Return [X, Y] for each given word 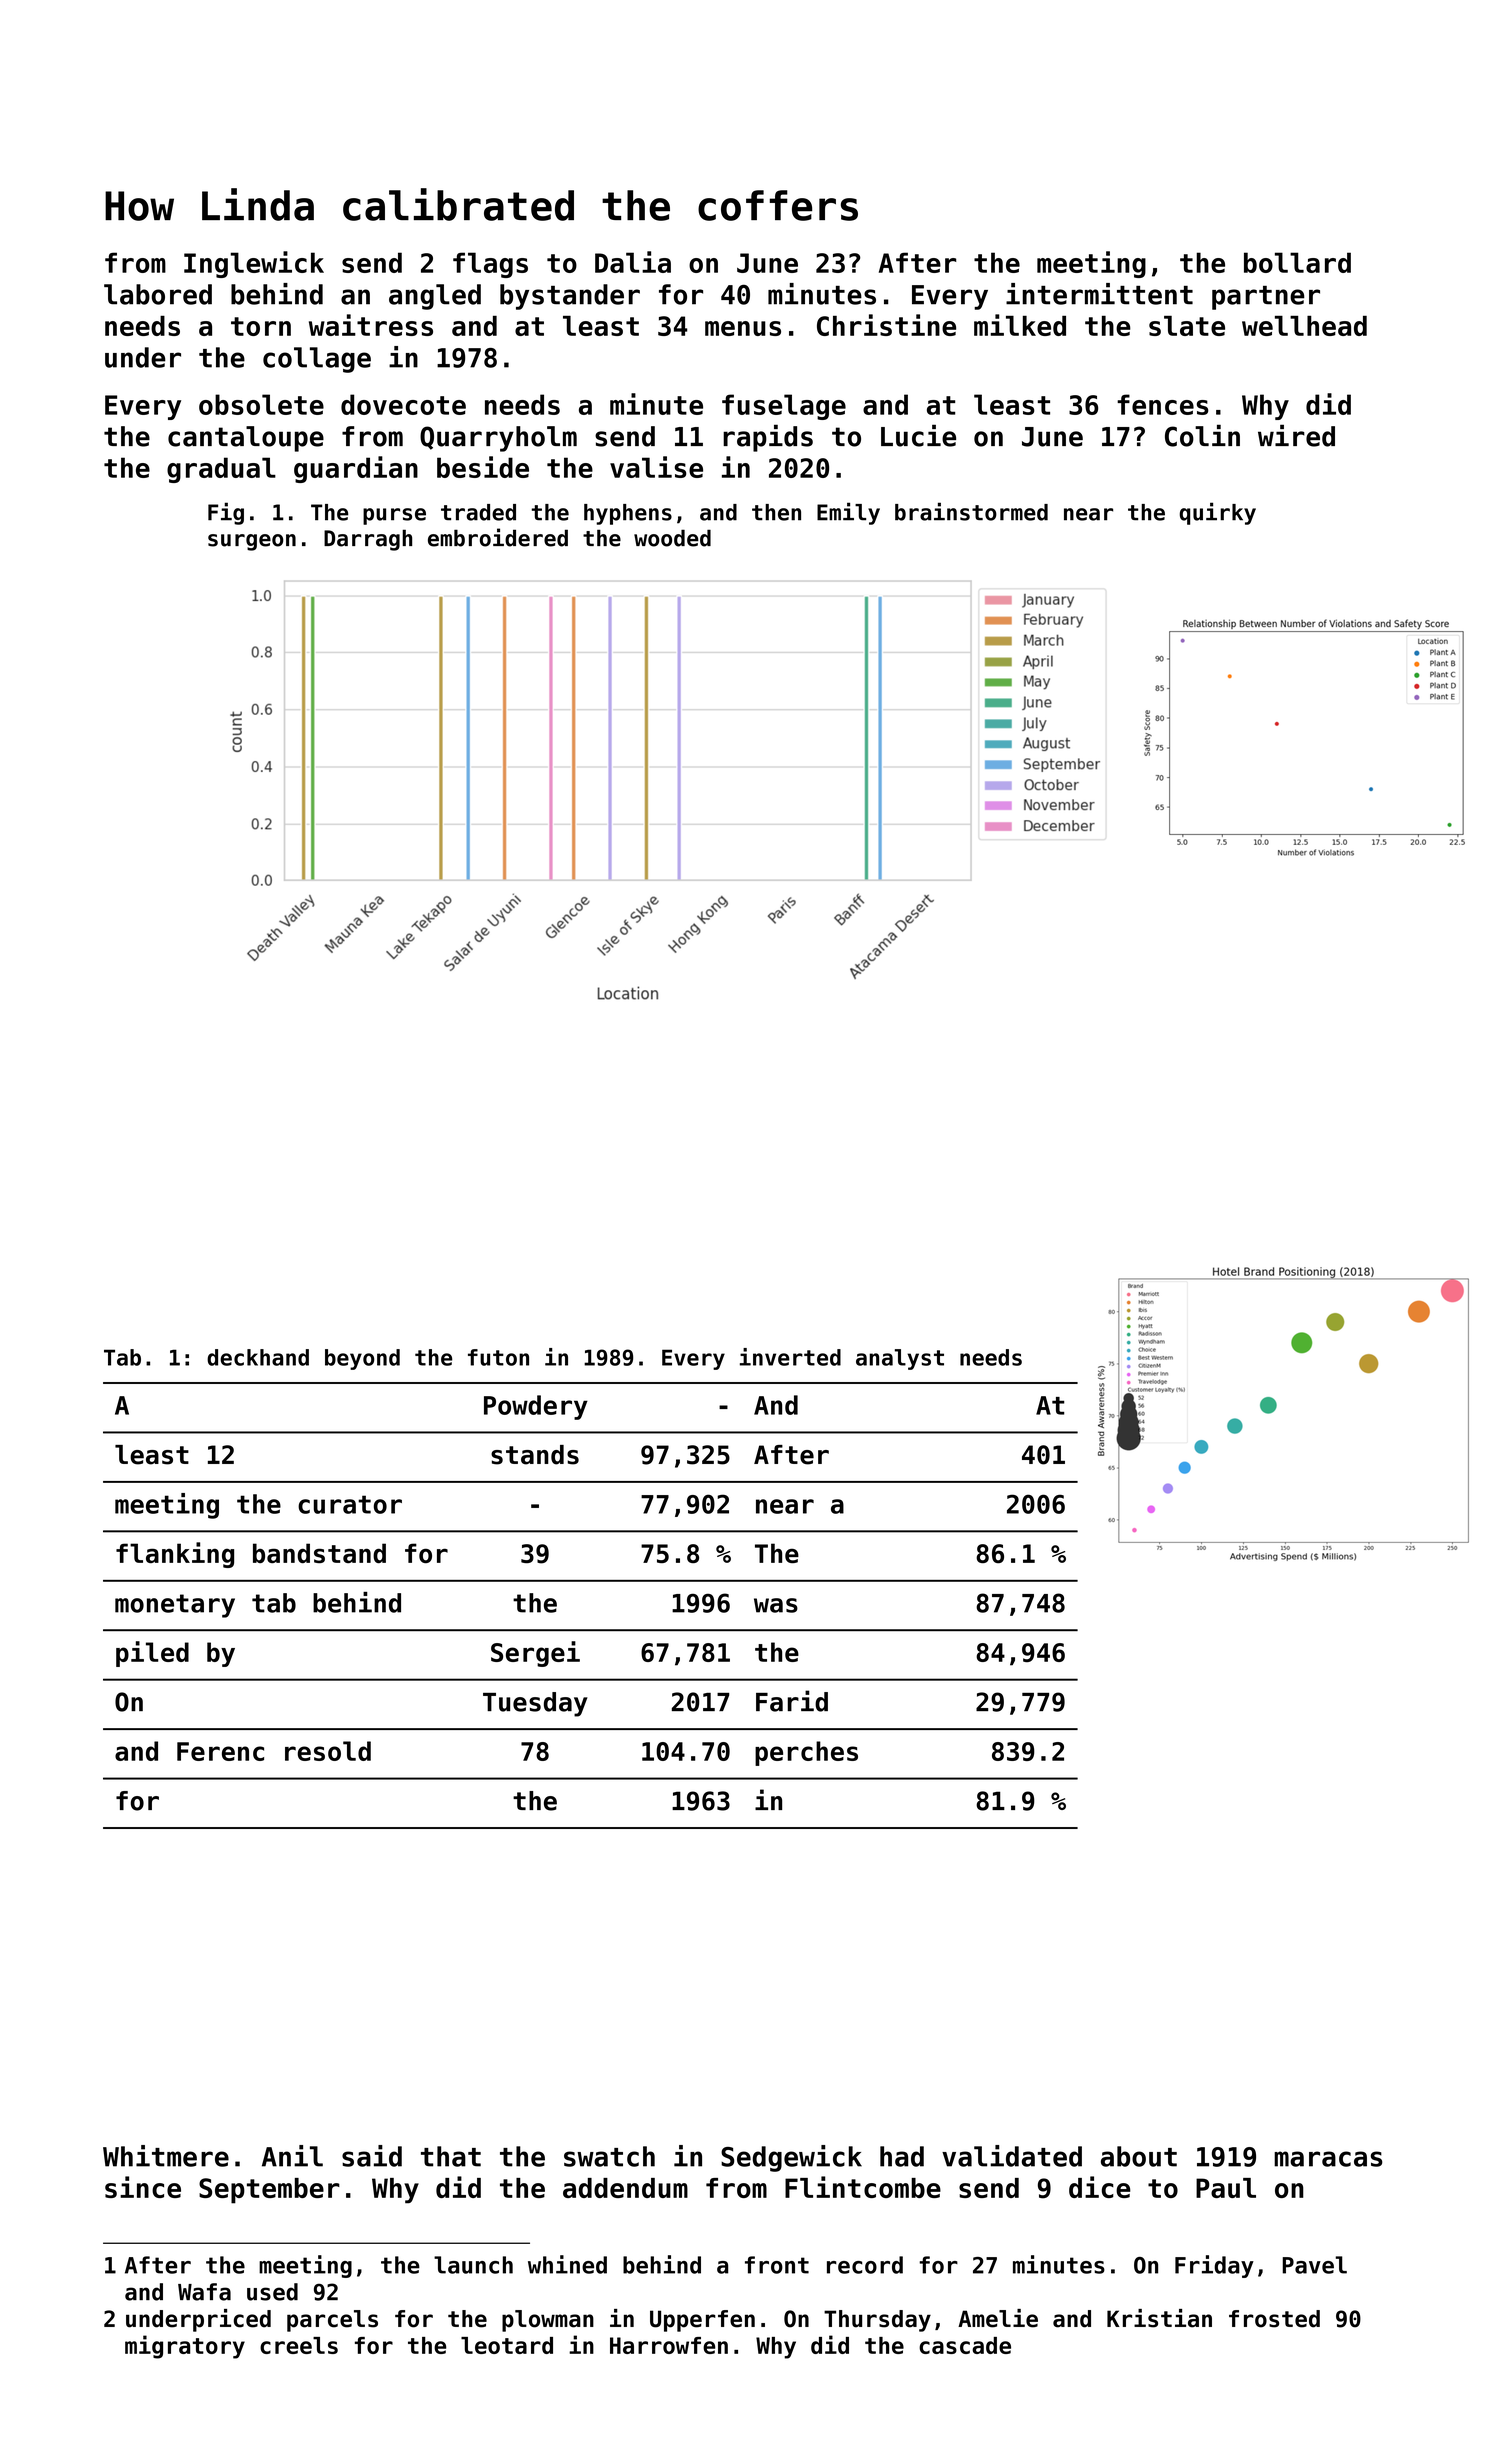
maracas [1328, 2159]
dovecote [403, 404]
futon [498, 1357]
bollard [1297, 262]
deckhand [258, 1357]
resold [328, 1751]
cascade [965, 2345]
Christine [886, 325]
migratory [185, 2347]
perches [806, 1753]
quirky [1218, 513]
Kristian [1159, 2318]
